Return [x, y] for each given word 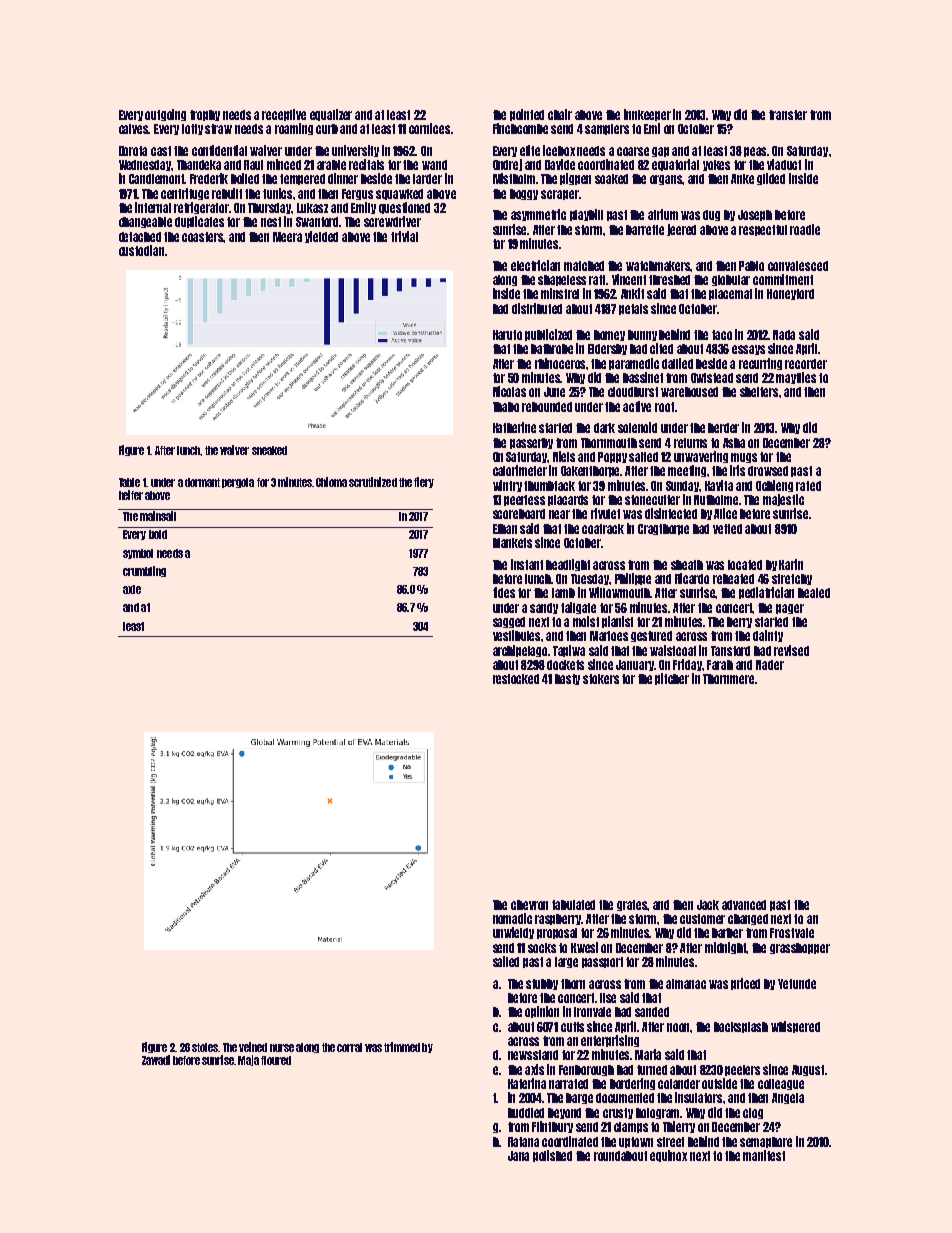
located [745, 565]
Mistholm [515, 178]
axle [132, 589]
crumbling [144, 571]
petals [633, 309]
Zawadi [156, 1060]
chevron [529, 905]
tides [504, 592]
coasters [203, 237]
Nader [770, 665]
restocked [516, 679]
